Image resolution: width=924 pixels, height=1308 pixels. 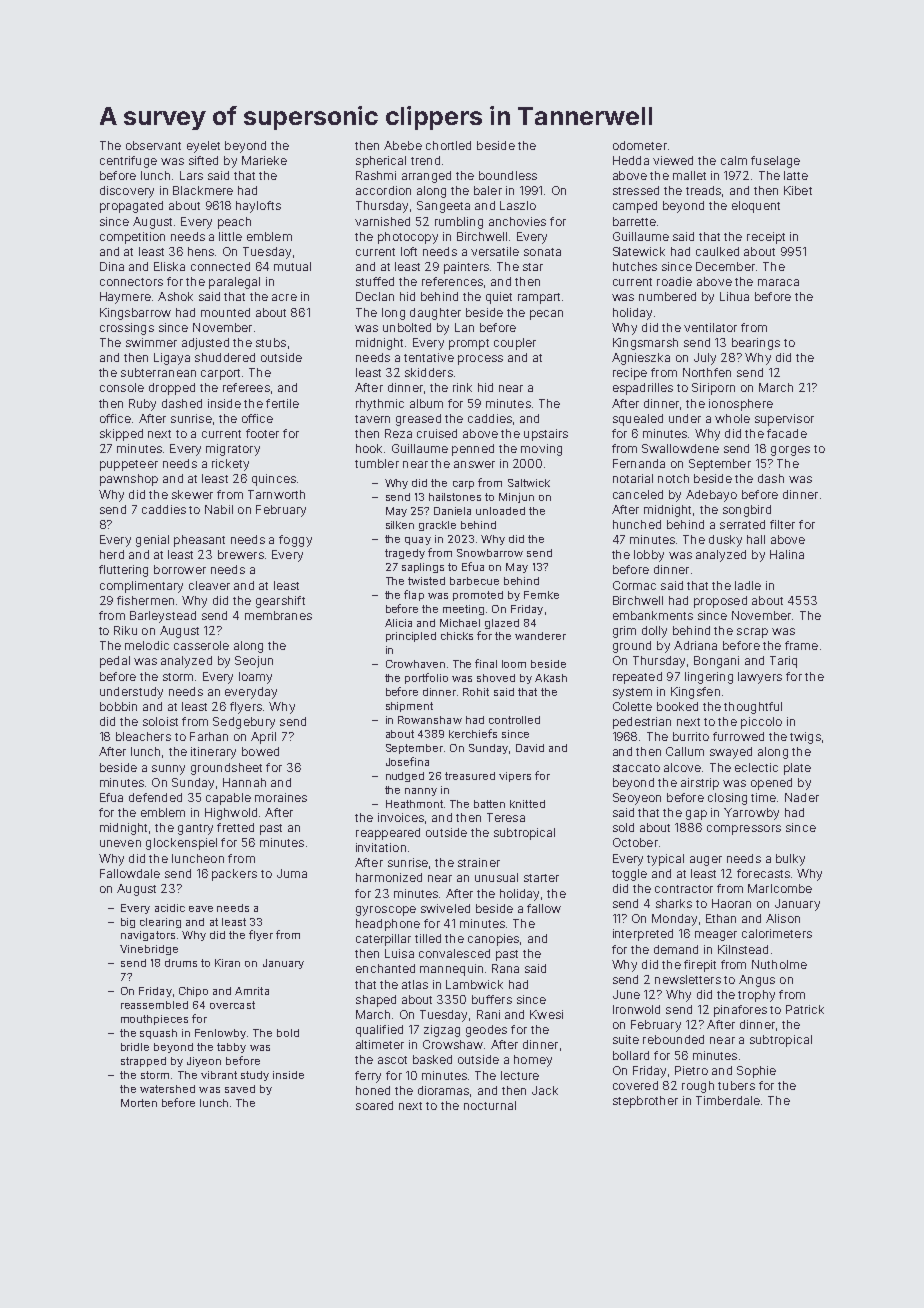 I want to click on chortled, so click(x=448, y=145).
